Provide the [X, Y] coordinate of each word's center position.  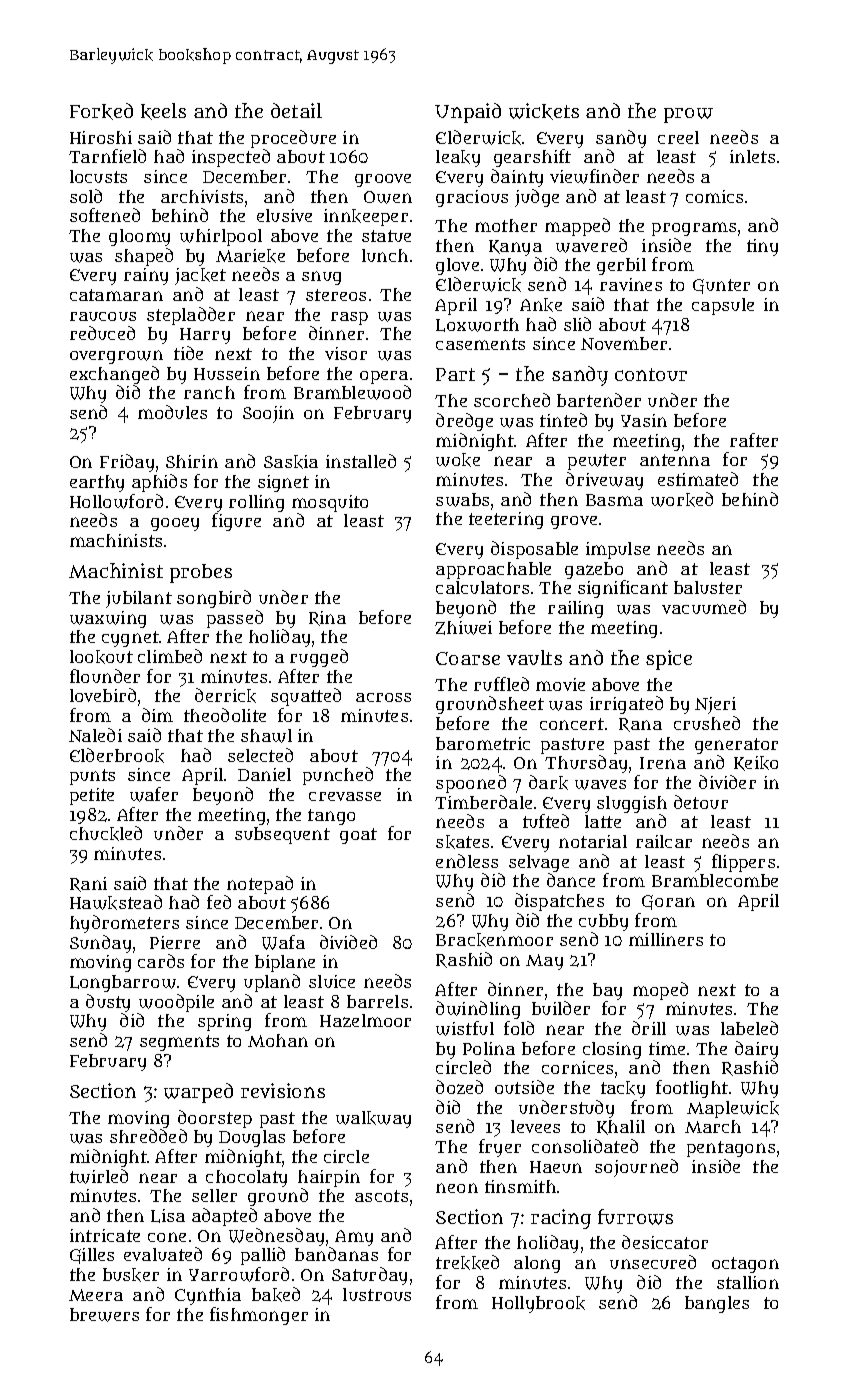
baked [276, 1294]
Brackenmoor [494, 940]
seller [214, 1195]
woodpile [176, 1003]
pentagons [731, 1149]
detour [701, 802]
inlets [752, 156]
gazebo [594, 570]
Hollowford [116, 501]
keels [163, 111]
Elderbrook [117, 755]
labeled [749, 1028]
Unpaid [468, 113]
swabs [462, 500]
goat [358, 836]
